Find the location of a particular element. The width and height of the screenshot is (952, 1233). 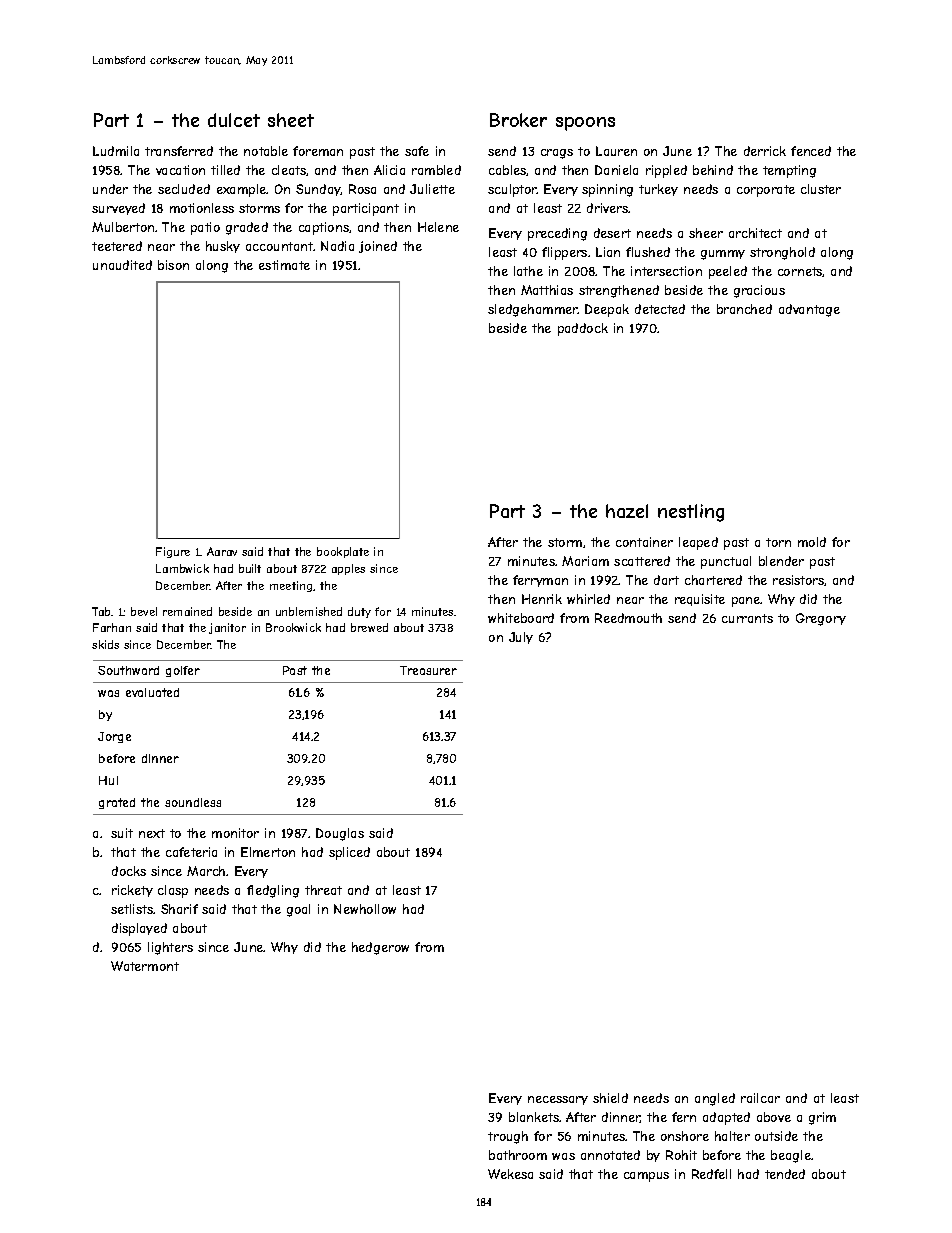

displayed is located at coordinates (139, 929).
